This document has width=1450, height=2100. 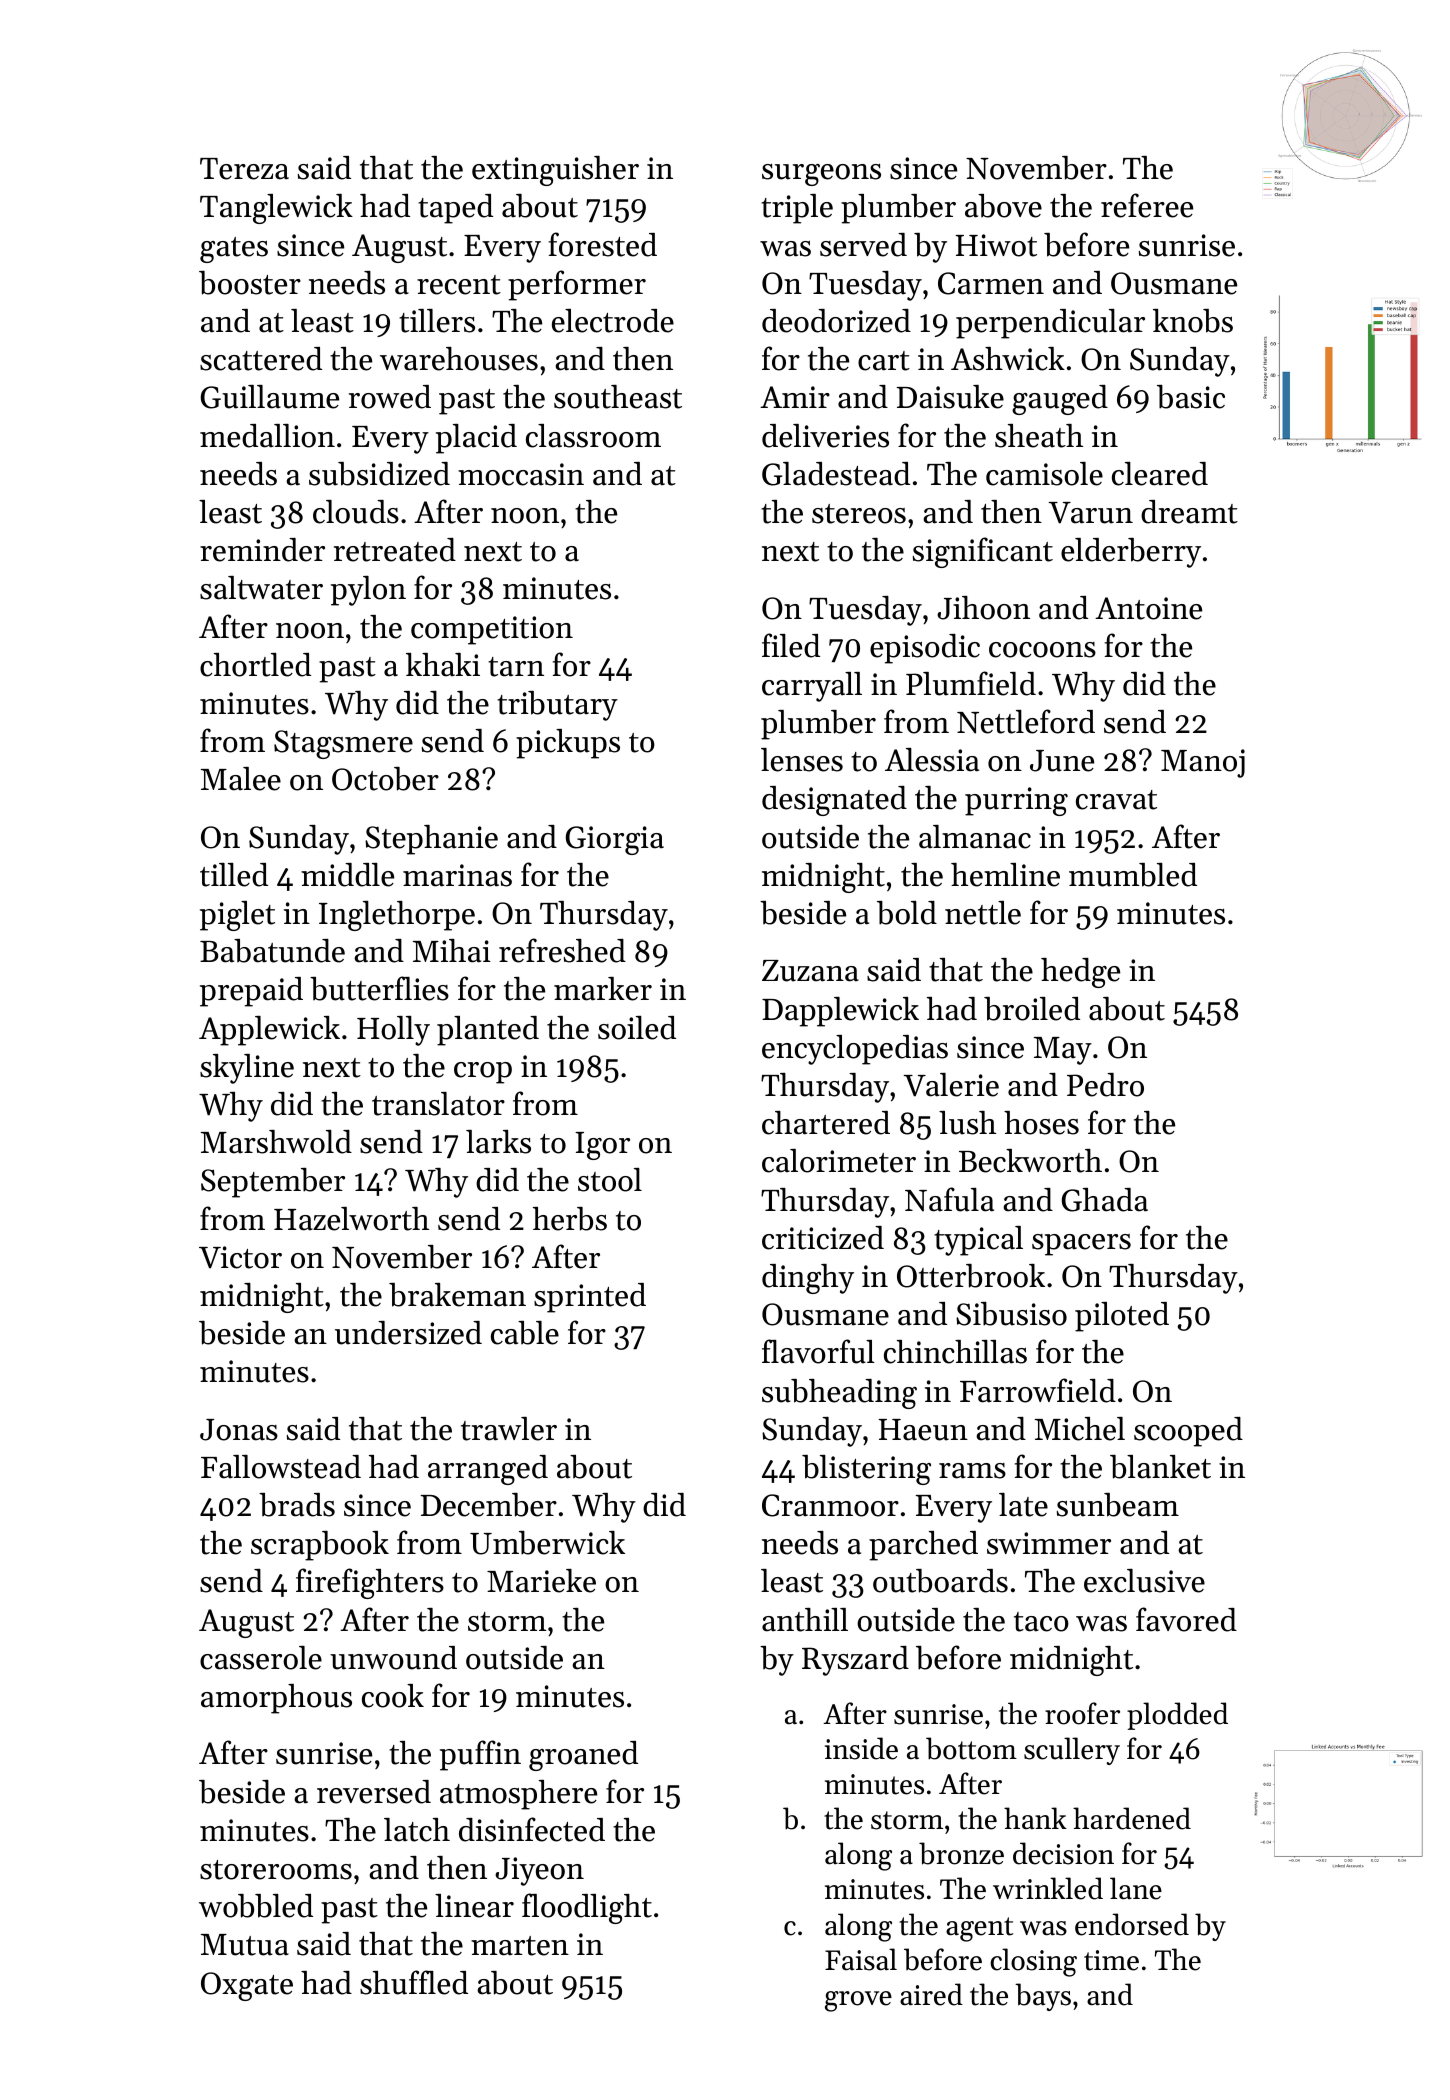 What do you see at coordinates (276, 209) in the document?
I see `Tanglewick` at bounding box center [276, 209].
